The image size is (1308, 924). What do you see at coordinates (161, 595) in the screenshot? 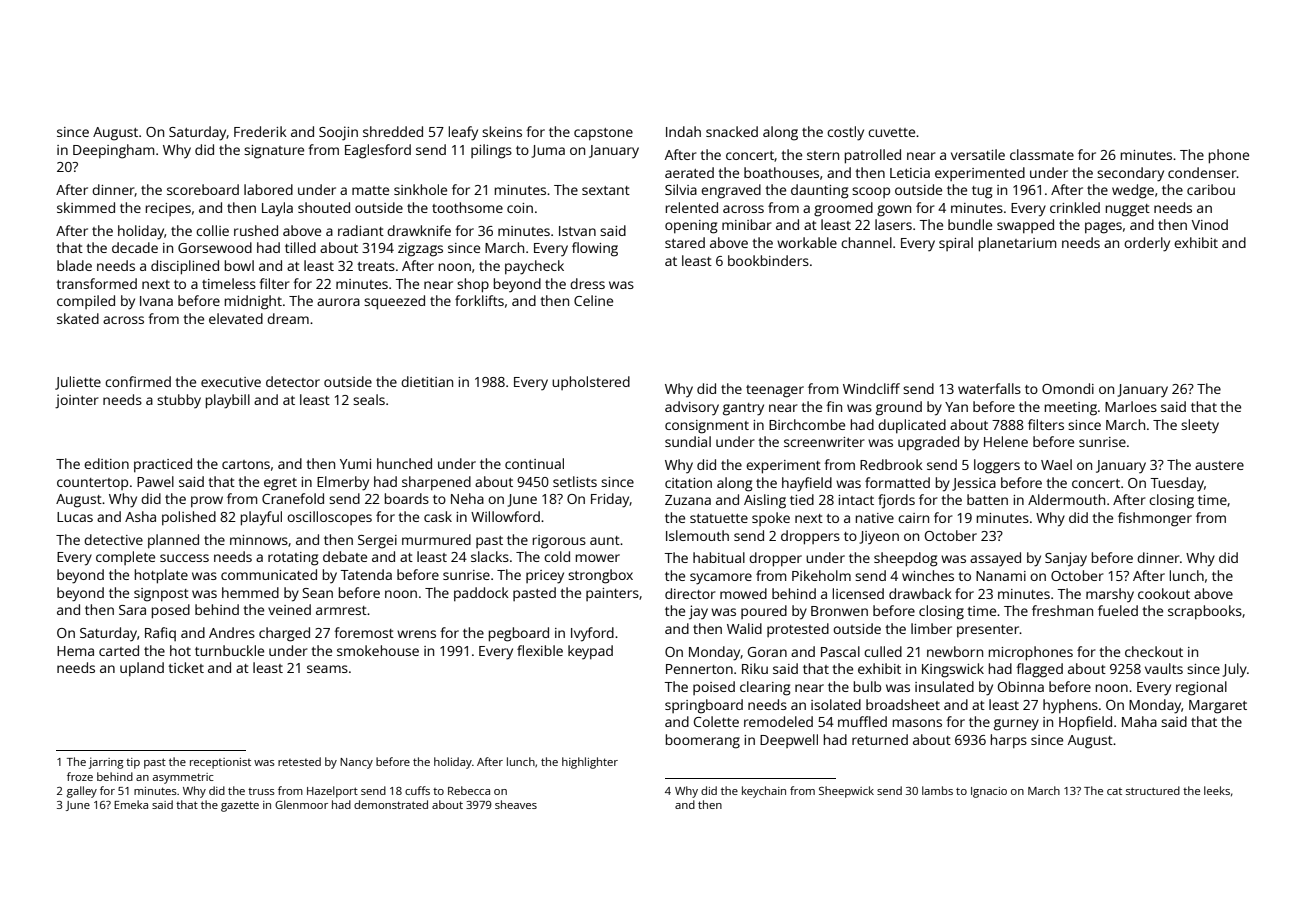
I see `signpost` at bounding box center [161, 595].
